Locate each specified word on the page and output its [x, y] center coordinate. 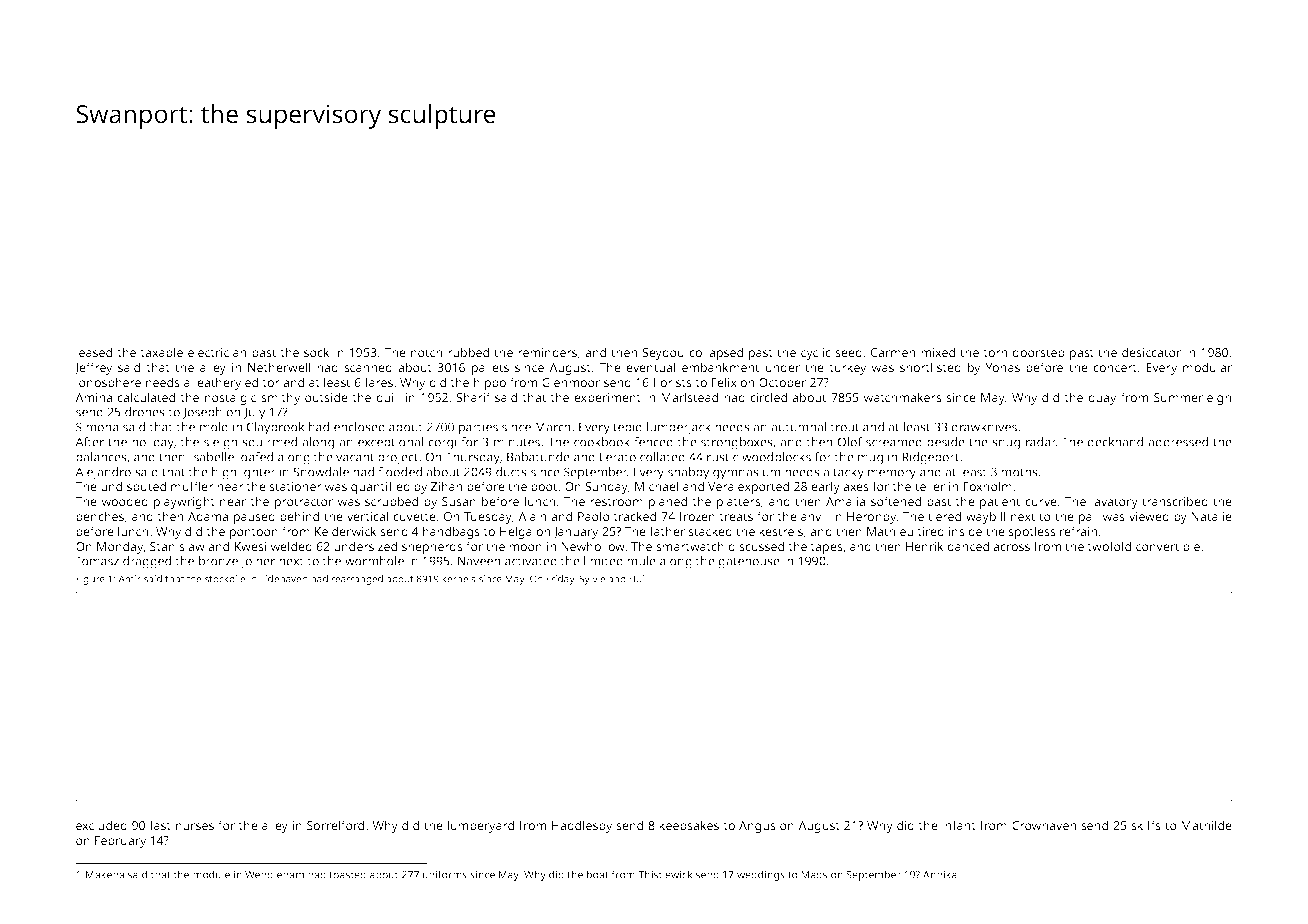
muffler [192, 486]
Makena [105, 874]
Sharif [473, 397]
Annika [940, 874]
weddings [761, 875]
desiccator [1151, 352]
